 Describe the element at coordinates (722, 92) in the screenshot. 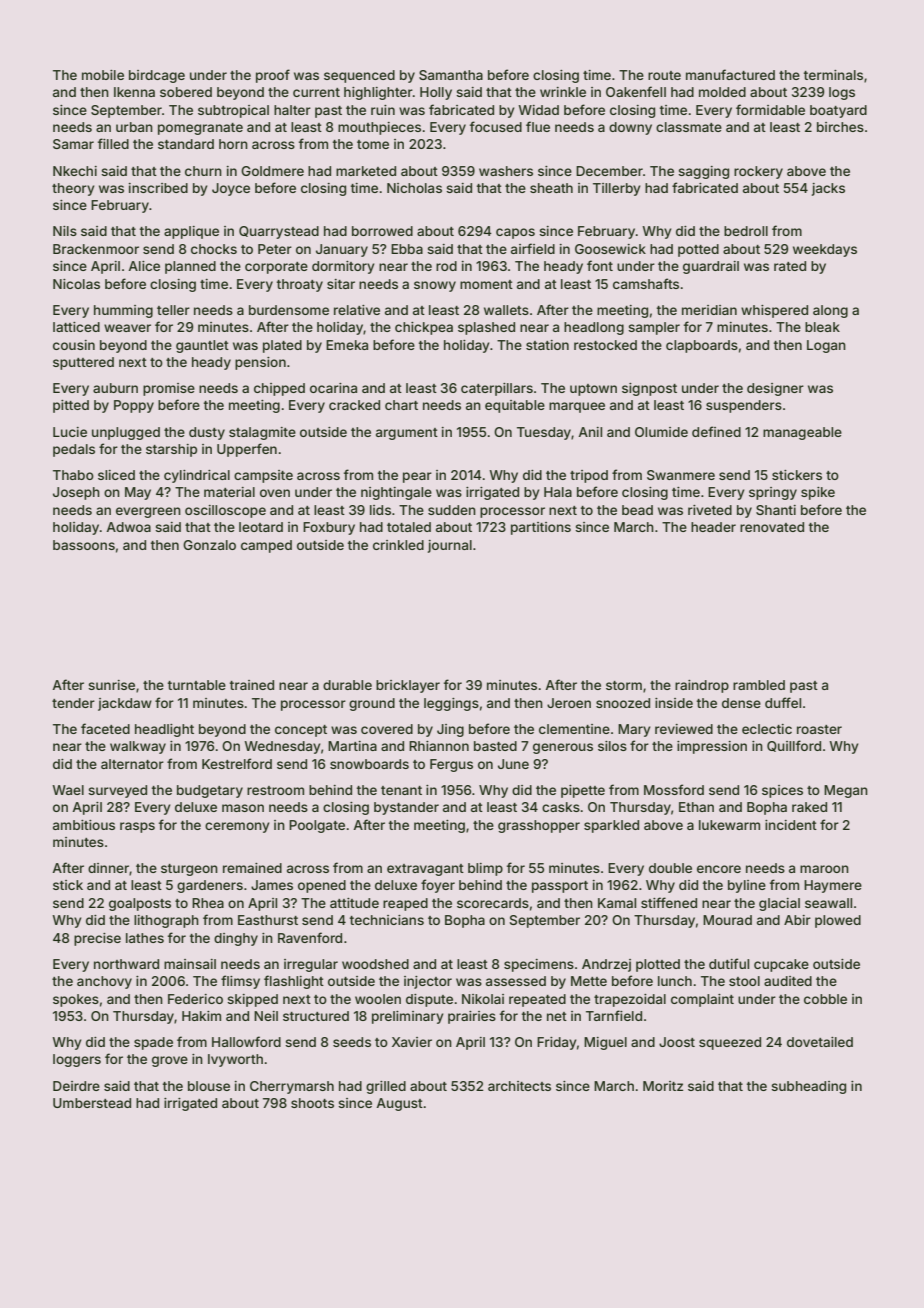

I see `molded` at that location.
